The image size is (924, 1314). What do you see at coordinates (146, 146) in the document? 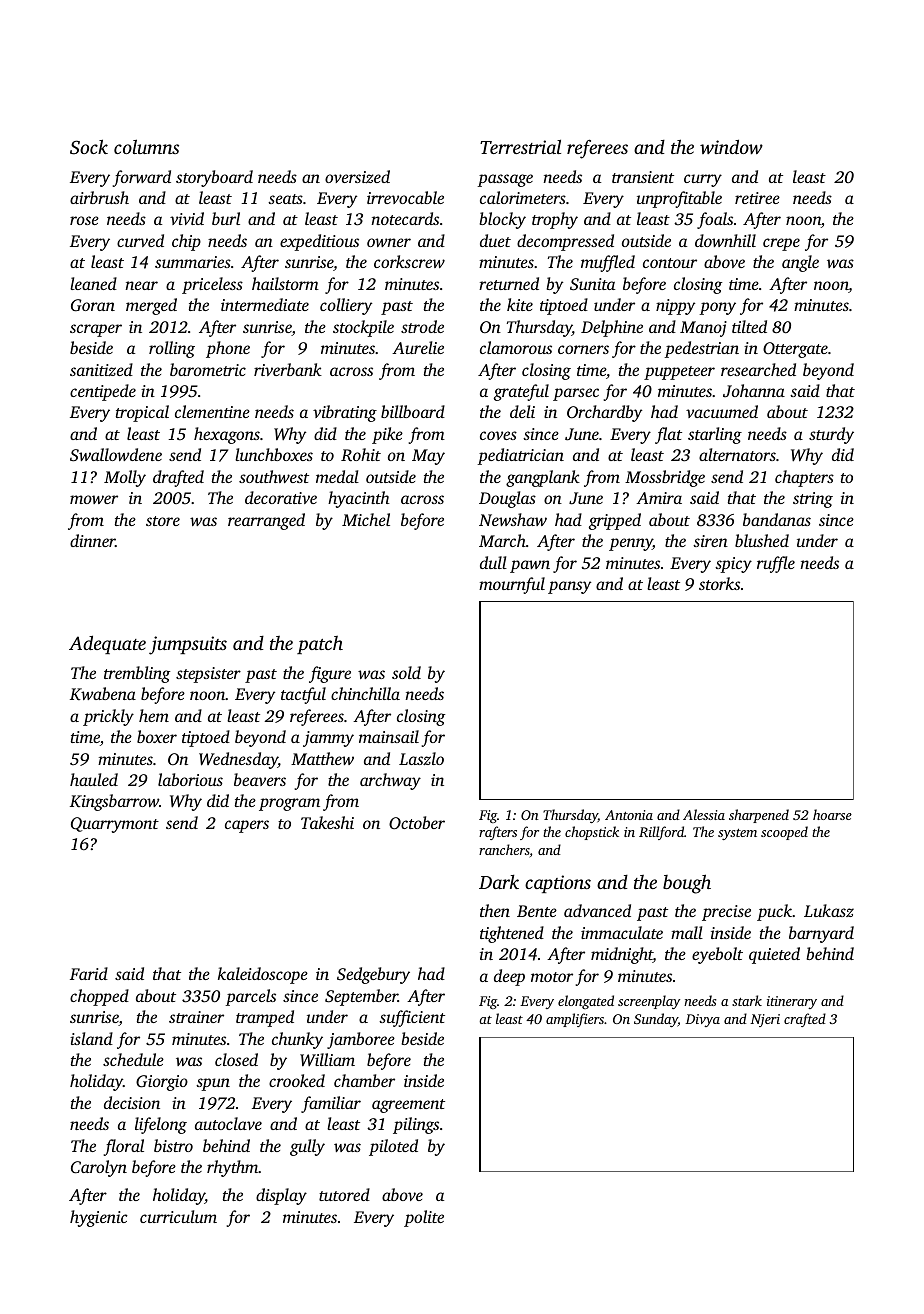
I see `columns` at bounding box center [146, 146].
